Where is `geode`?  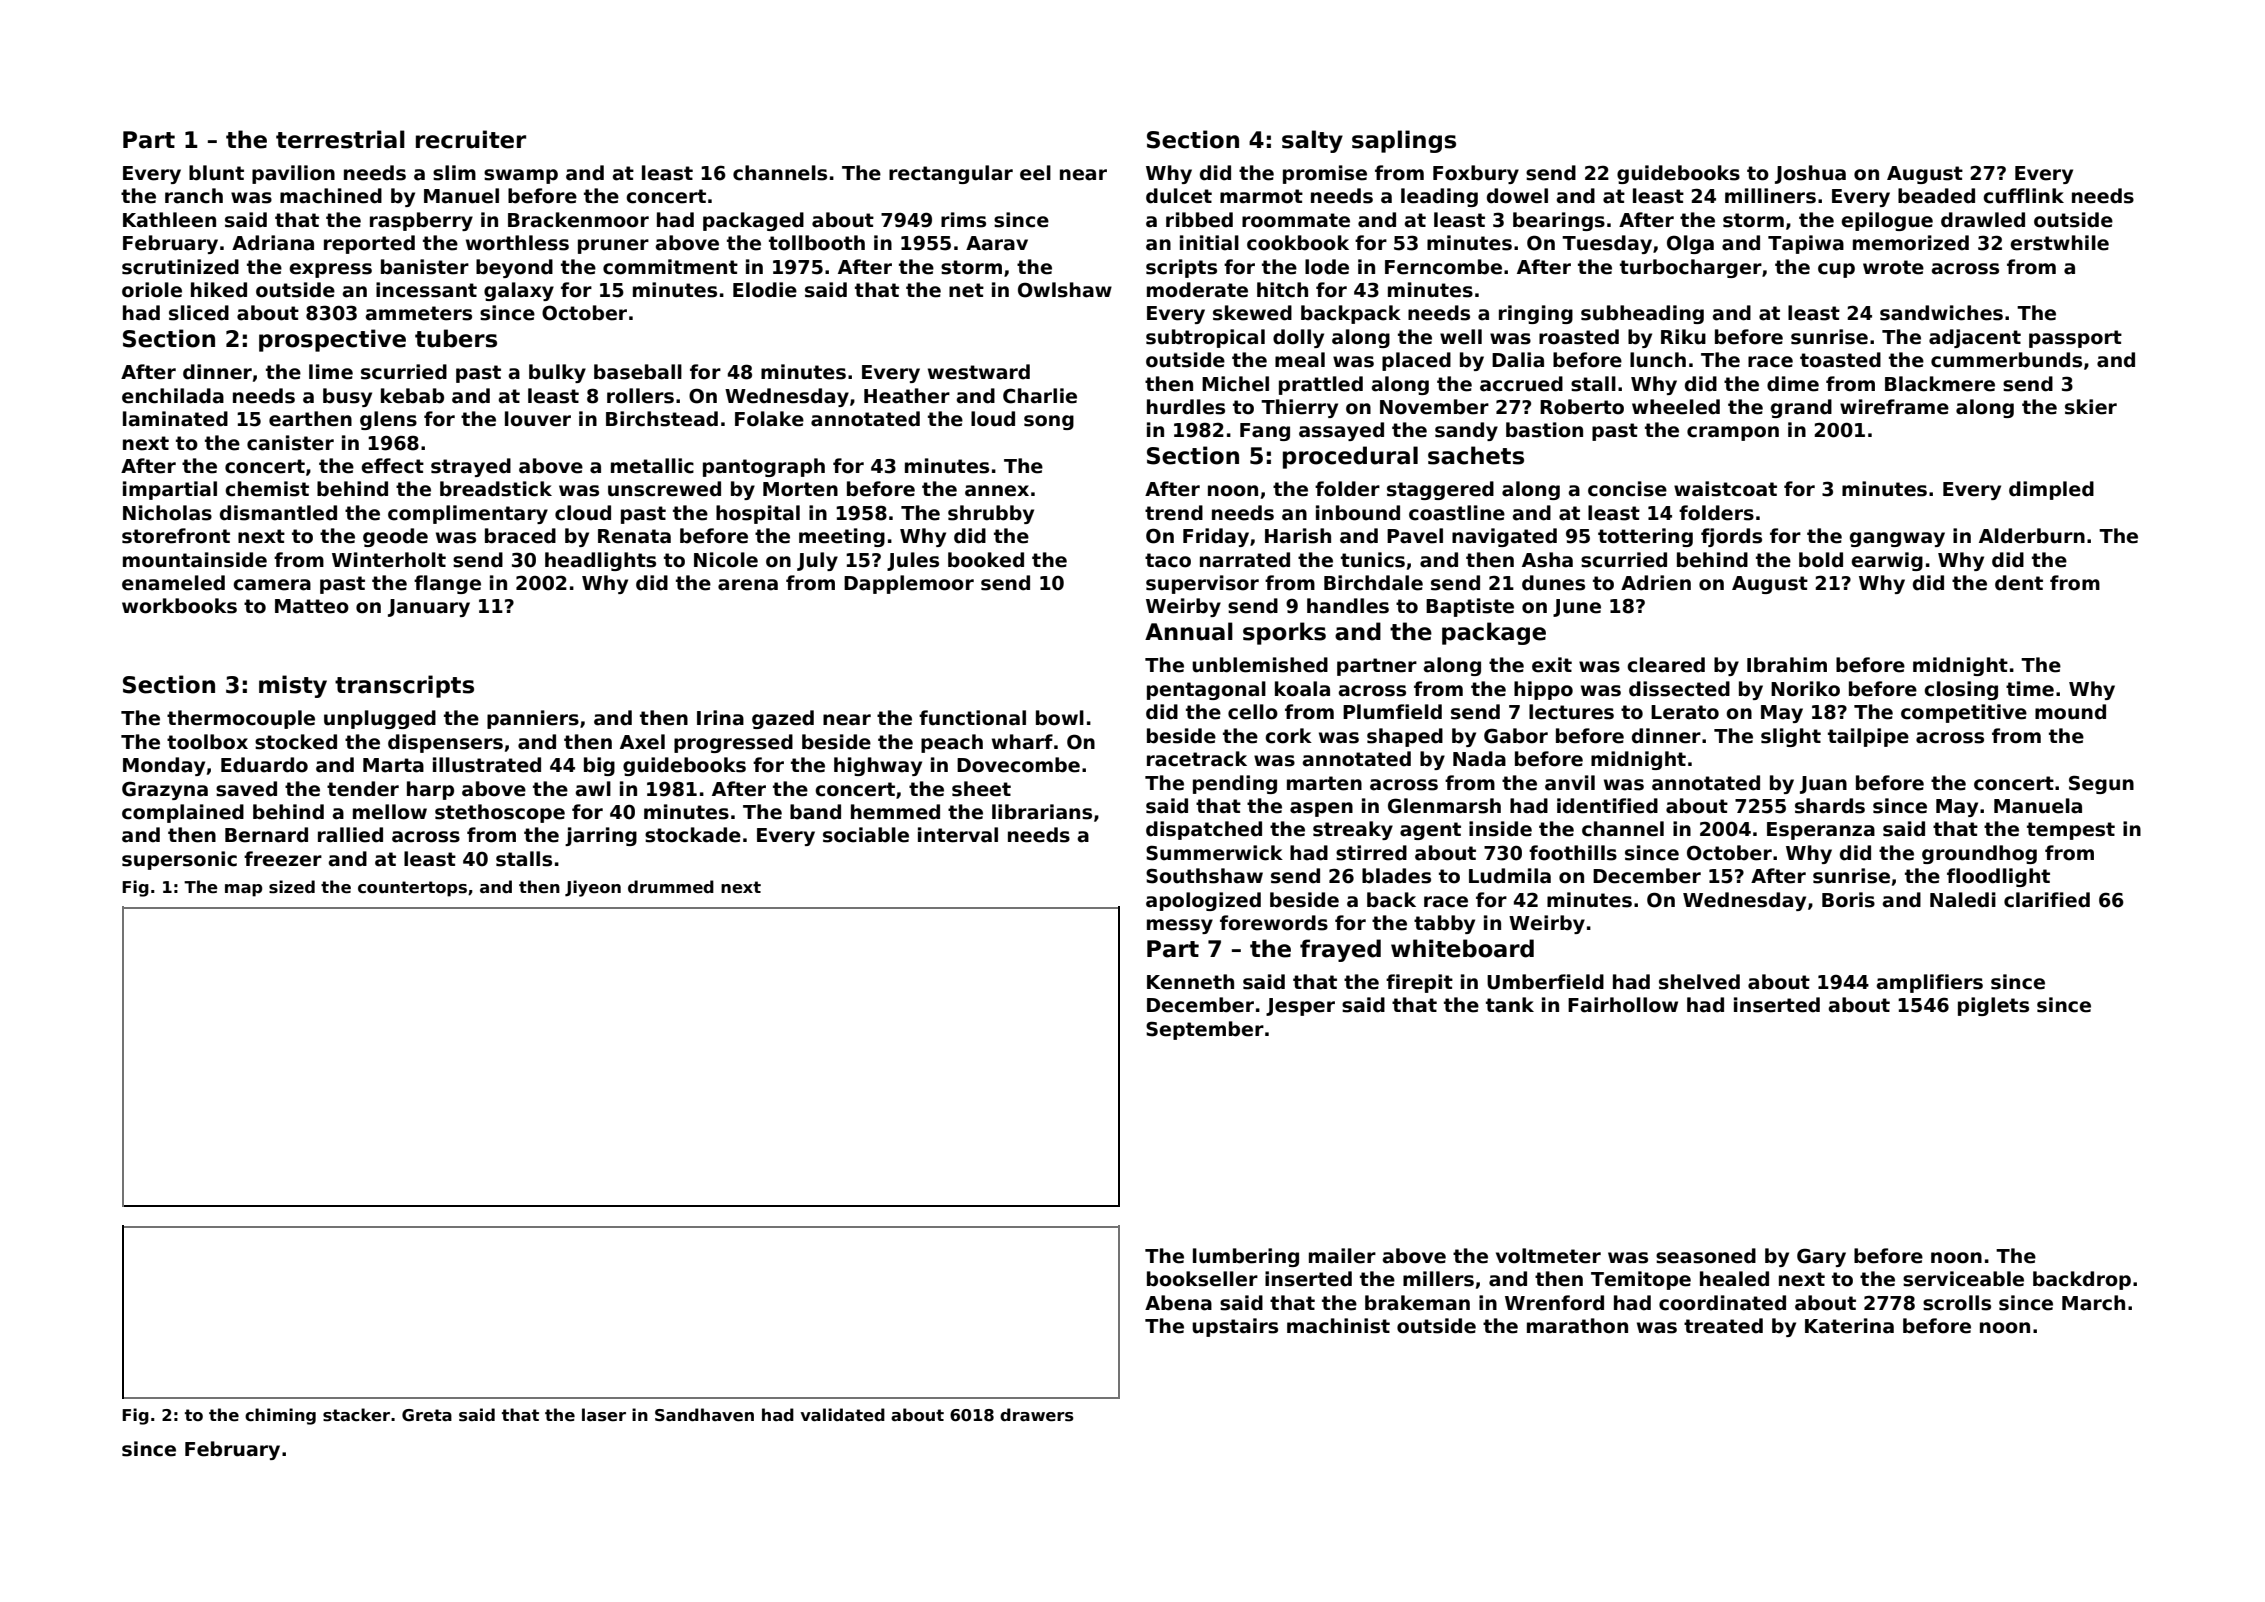 geode is located at coordinates (395, 537).
